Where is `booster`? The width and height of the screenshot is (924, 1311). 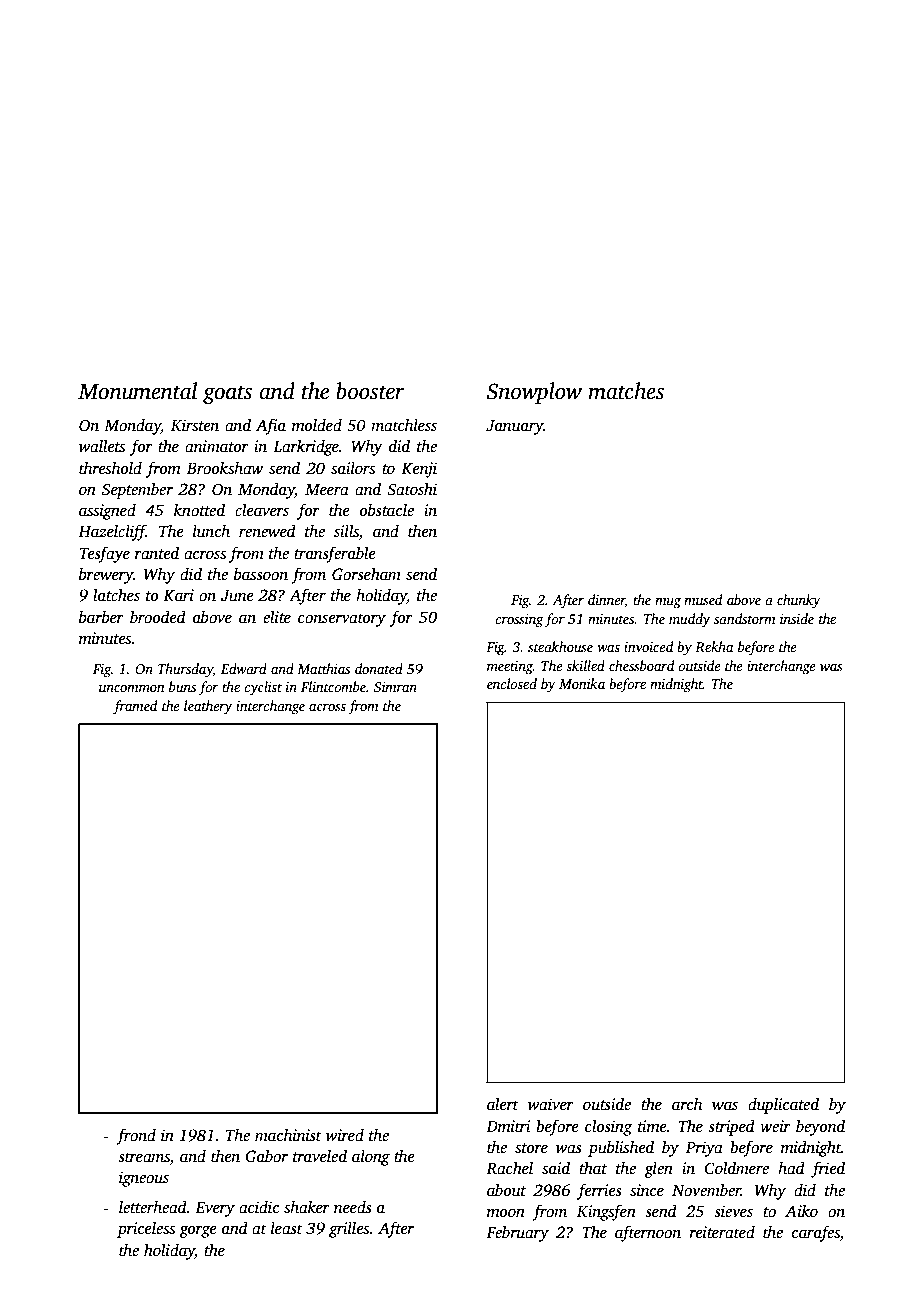
booster is located at coordinates (370, 391).
